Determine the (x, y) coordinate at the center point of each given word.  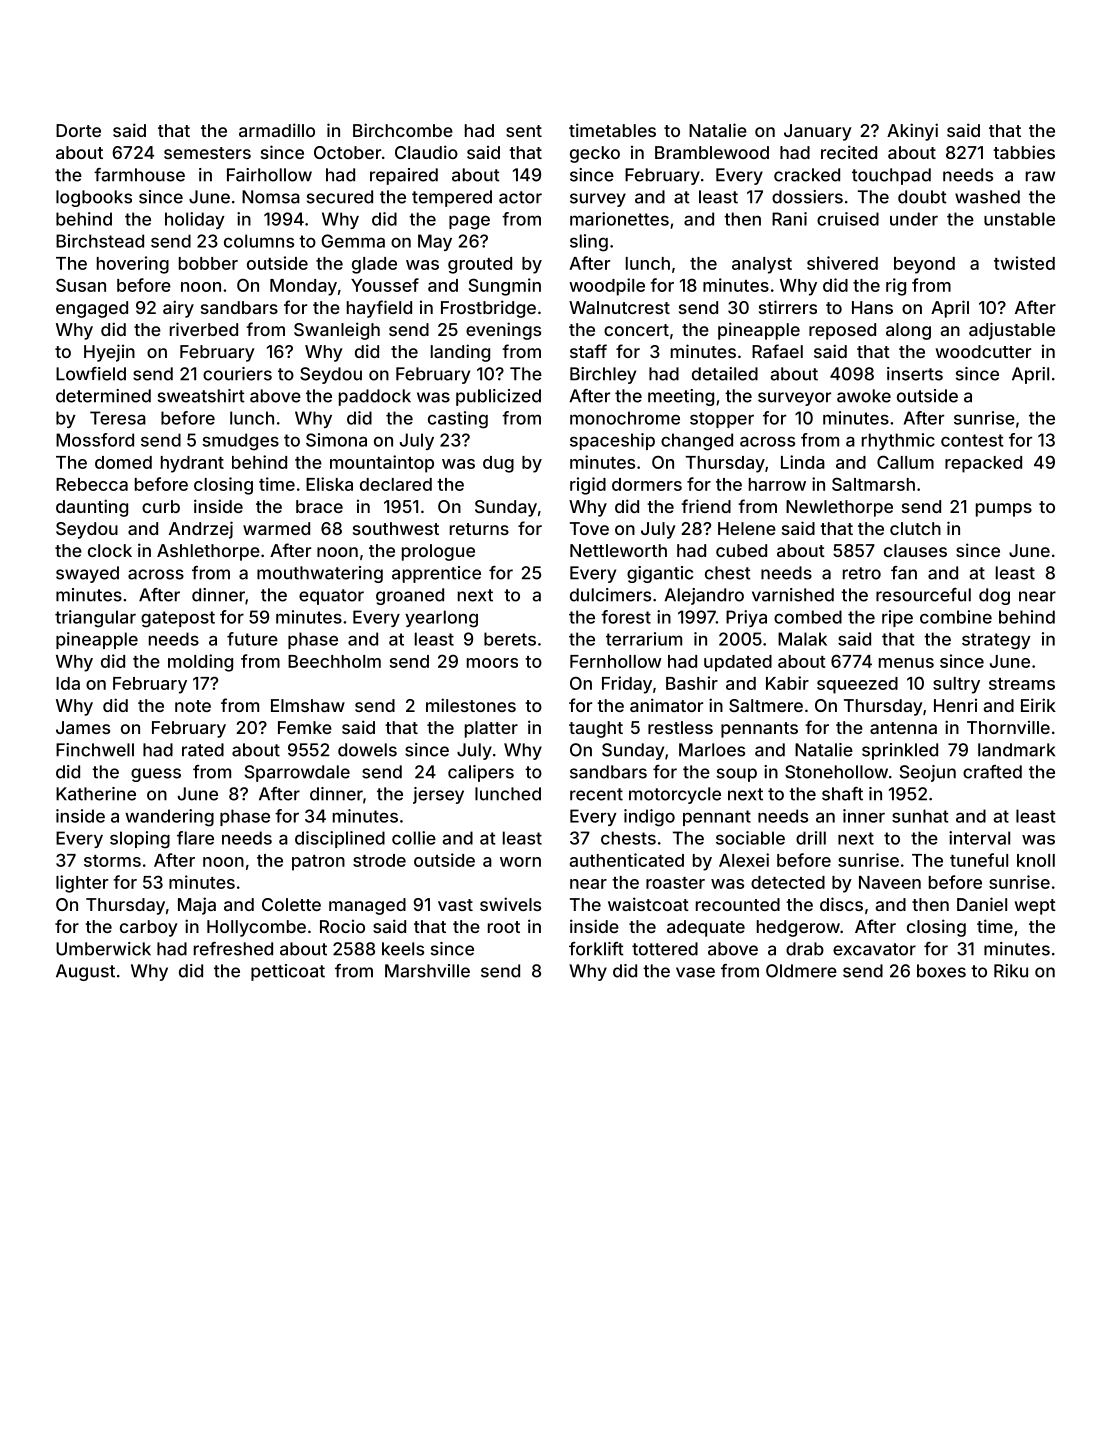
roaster (675, 883)
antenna (903, 728)
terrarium (644, 639)
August (85, 972)
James (83, 727)
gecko (595, 154)
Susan (81, 285)
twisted (1024, 263)
